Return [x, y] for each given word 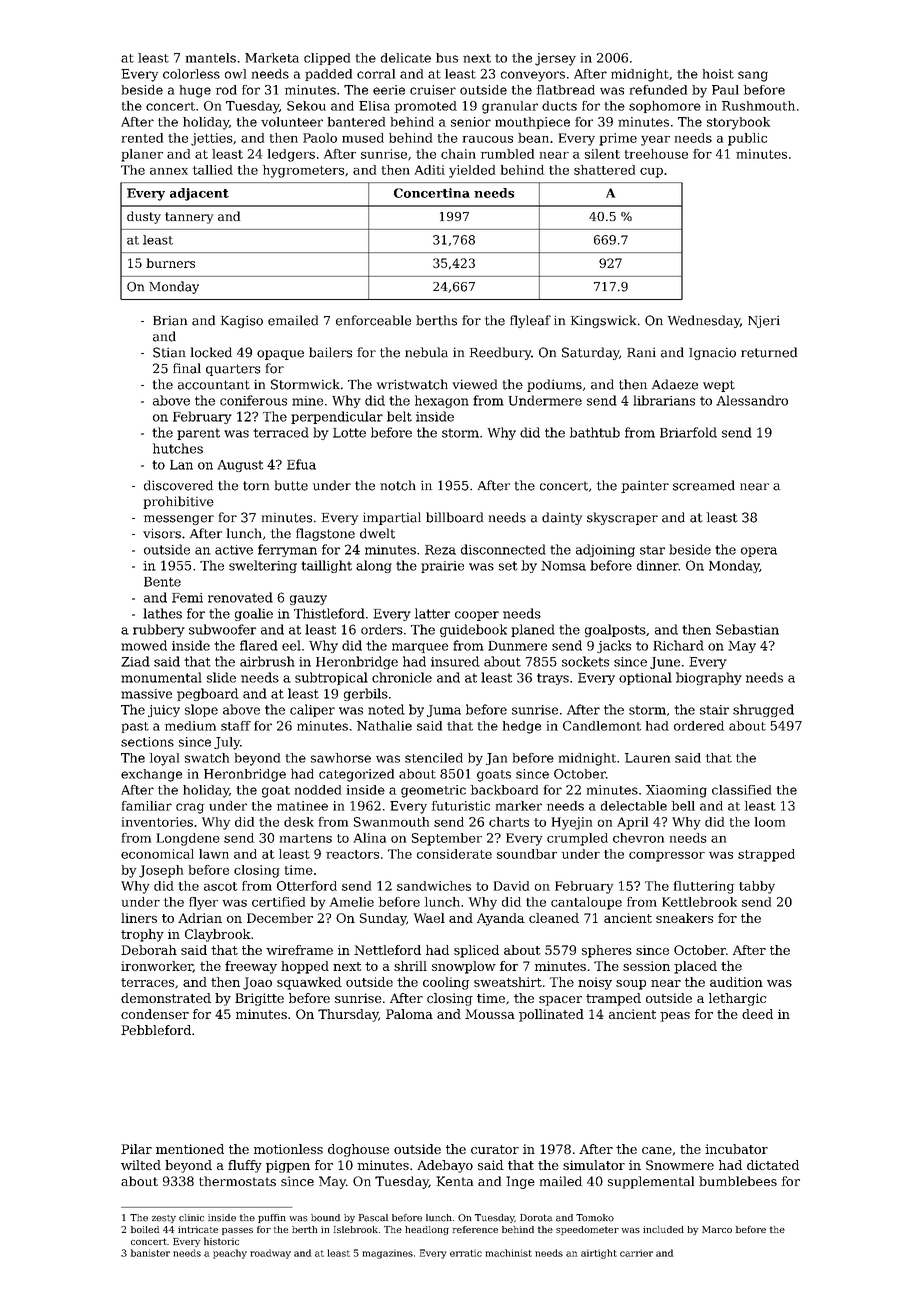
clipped [327, 59]
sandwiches [434, 886]
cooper [477, 616]
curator [495, 1149]
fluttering [704, 887]
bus [447, 58]
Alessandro [752, 400]
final [187, 368]
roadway [270, 1254]
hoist [718, 74]
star [652, 550]
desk [299, 822]
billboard [454, 517]
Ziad [135, 661]
